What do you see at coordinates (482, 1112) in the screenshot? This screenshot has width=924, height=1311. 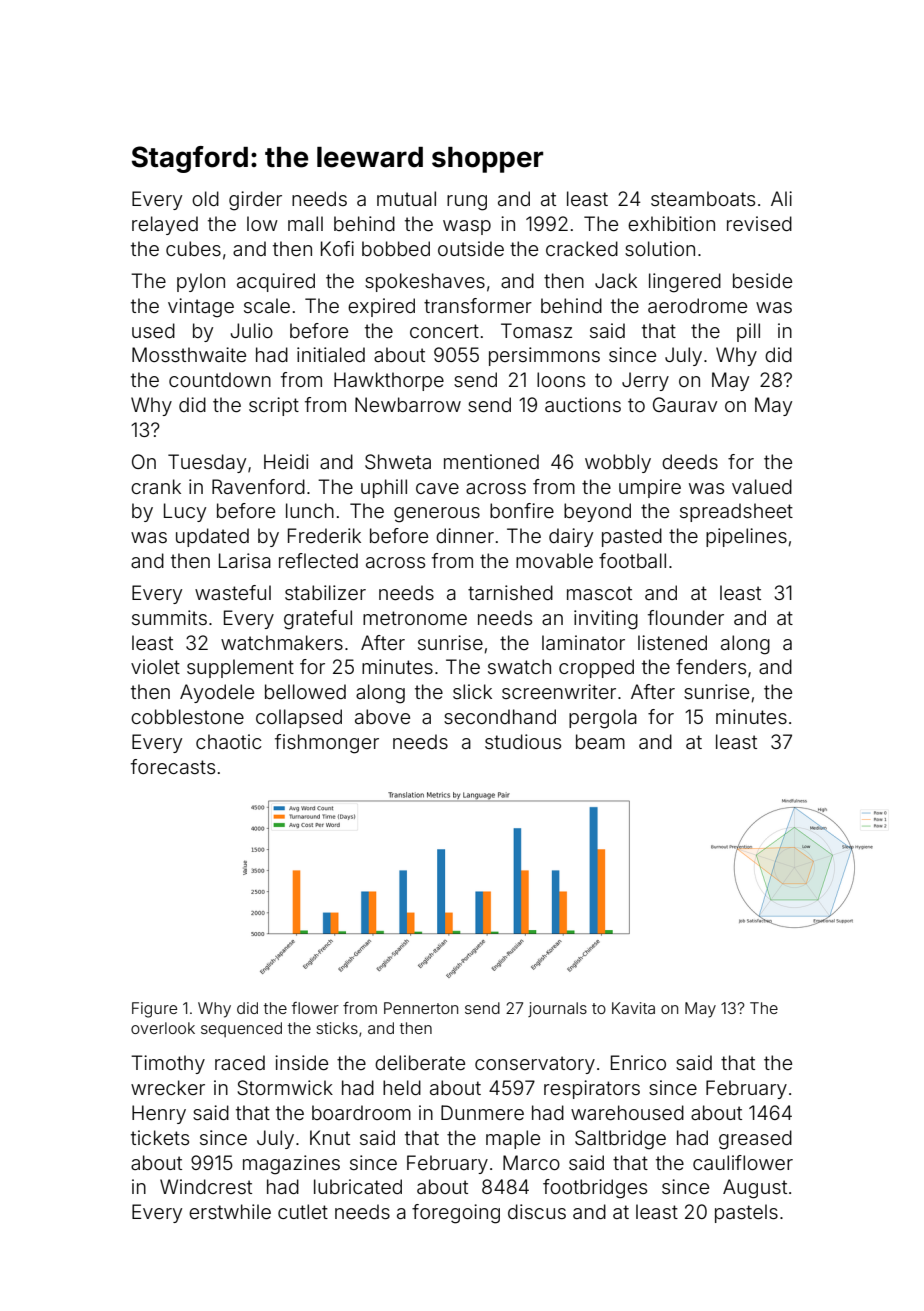 I see `Dunmere` at bounding box center [482, 1112].
